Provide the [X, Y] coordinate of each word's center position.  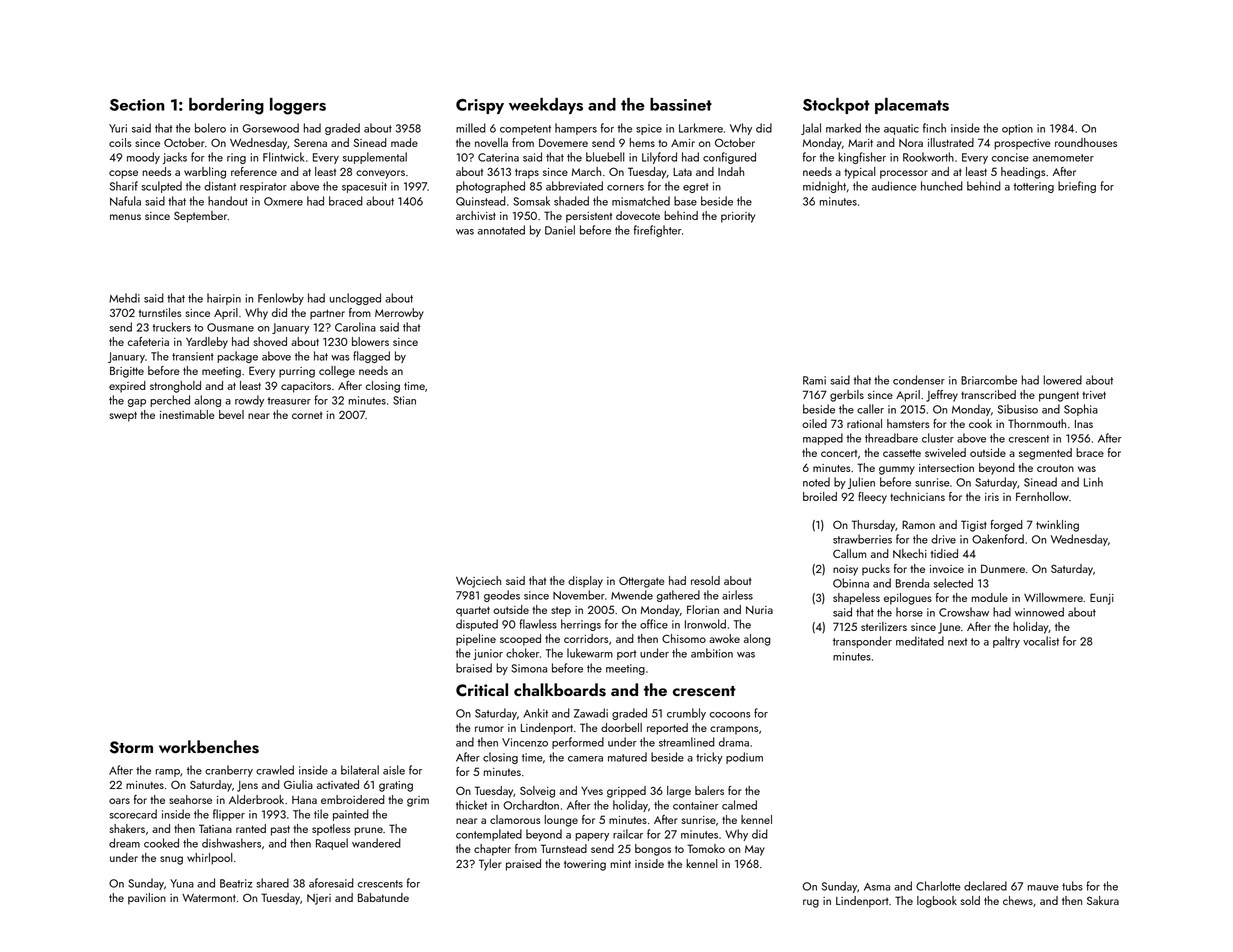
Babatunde [383, 897]
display [585, 582]
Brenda [912, 583]
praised [523, 865]
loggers [298, 106]
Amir [683, 143]
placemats [912, 106]
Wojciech [478, 582]
